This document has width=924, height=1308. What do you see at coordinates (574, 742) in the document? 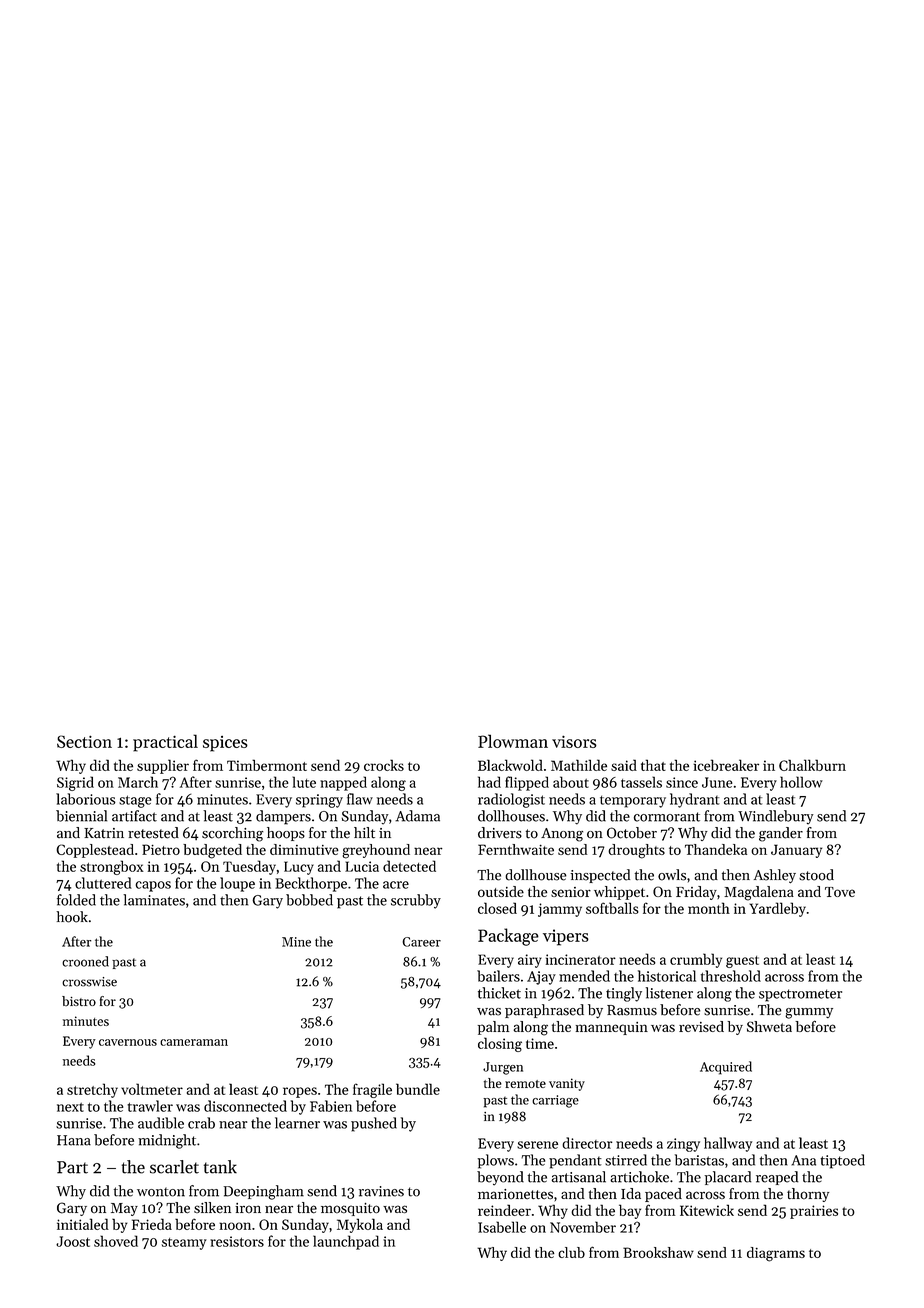
I see `visors` at bounding box center [574, 742].
